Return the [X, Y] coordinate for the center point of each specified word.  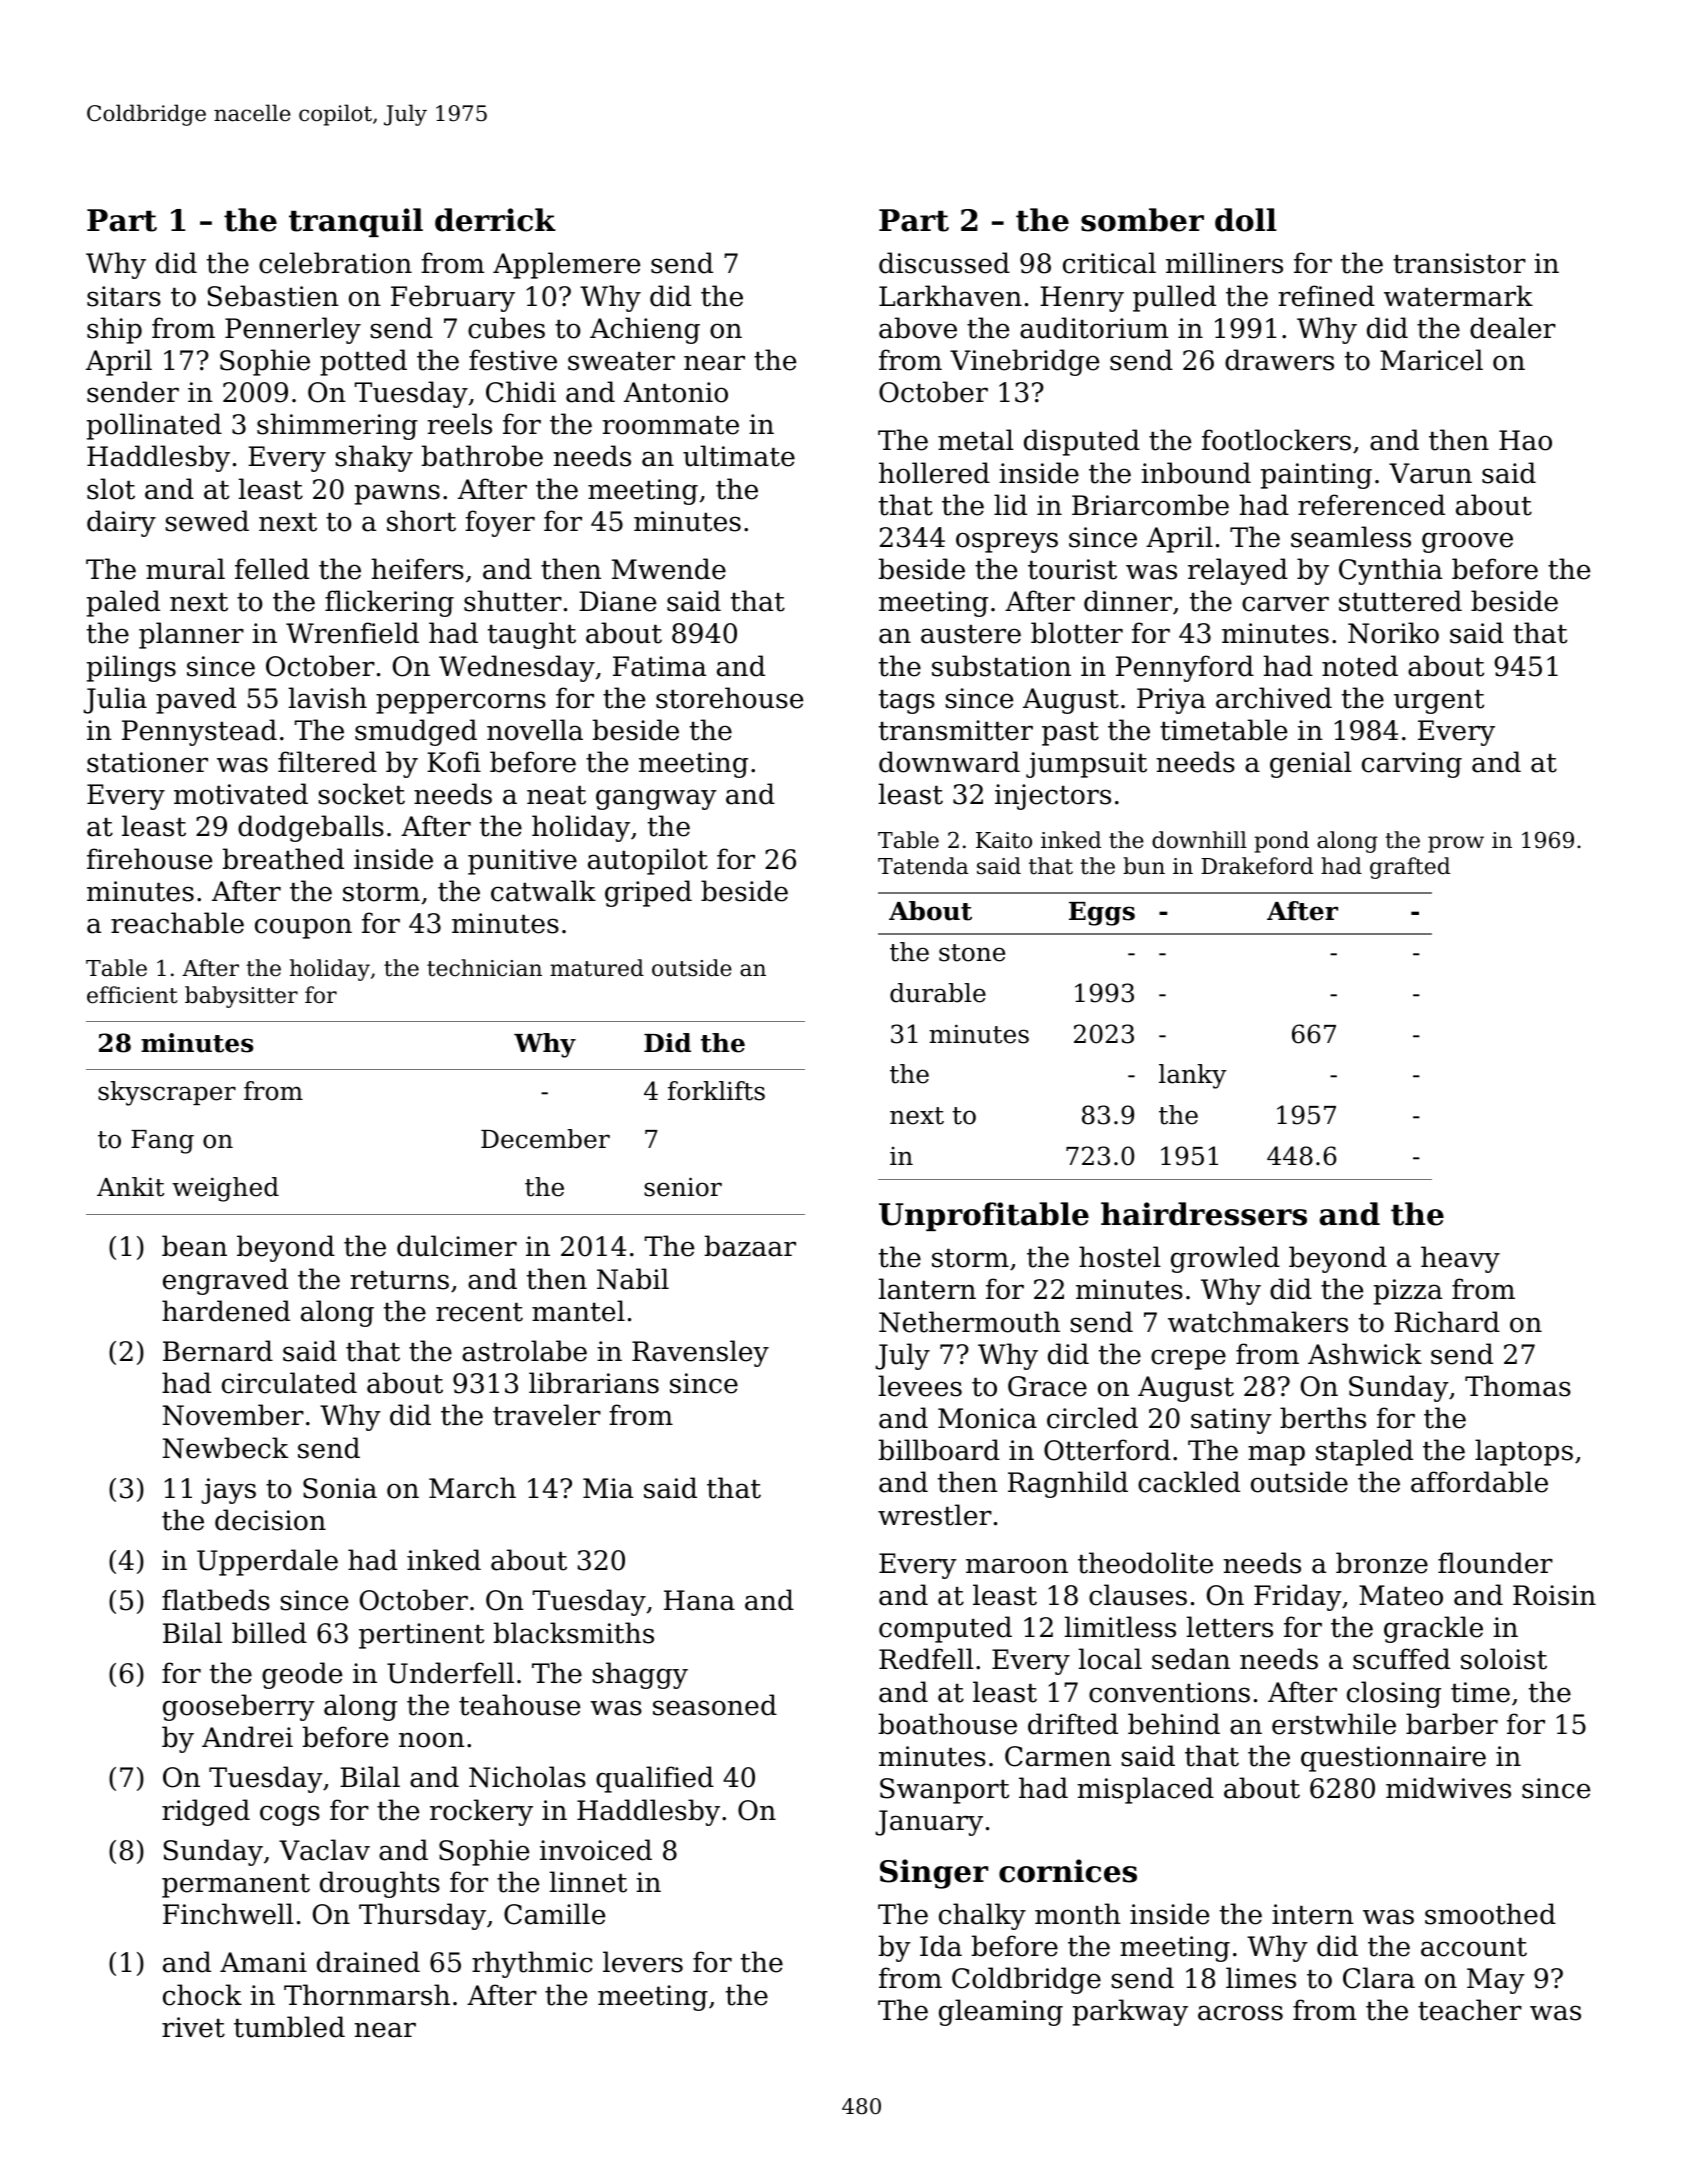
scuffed [1401, 1659]
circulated [289, 1383]
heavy [1460, 1259]
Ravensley [700, 1353]
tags [907, 702]
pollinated [154, 426]
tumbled [289, 2027]
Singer [934, 1874]
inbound [1196, 473]
